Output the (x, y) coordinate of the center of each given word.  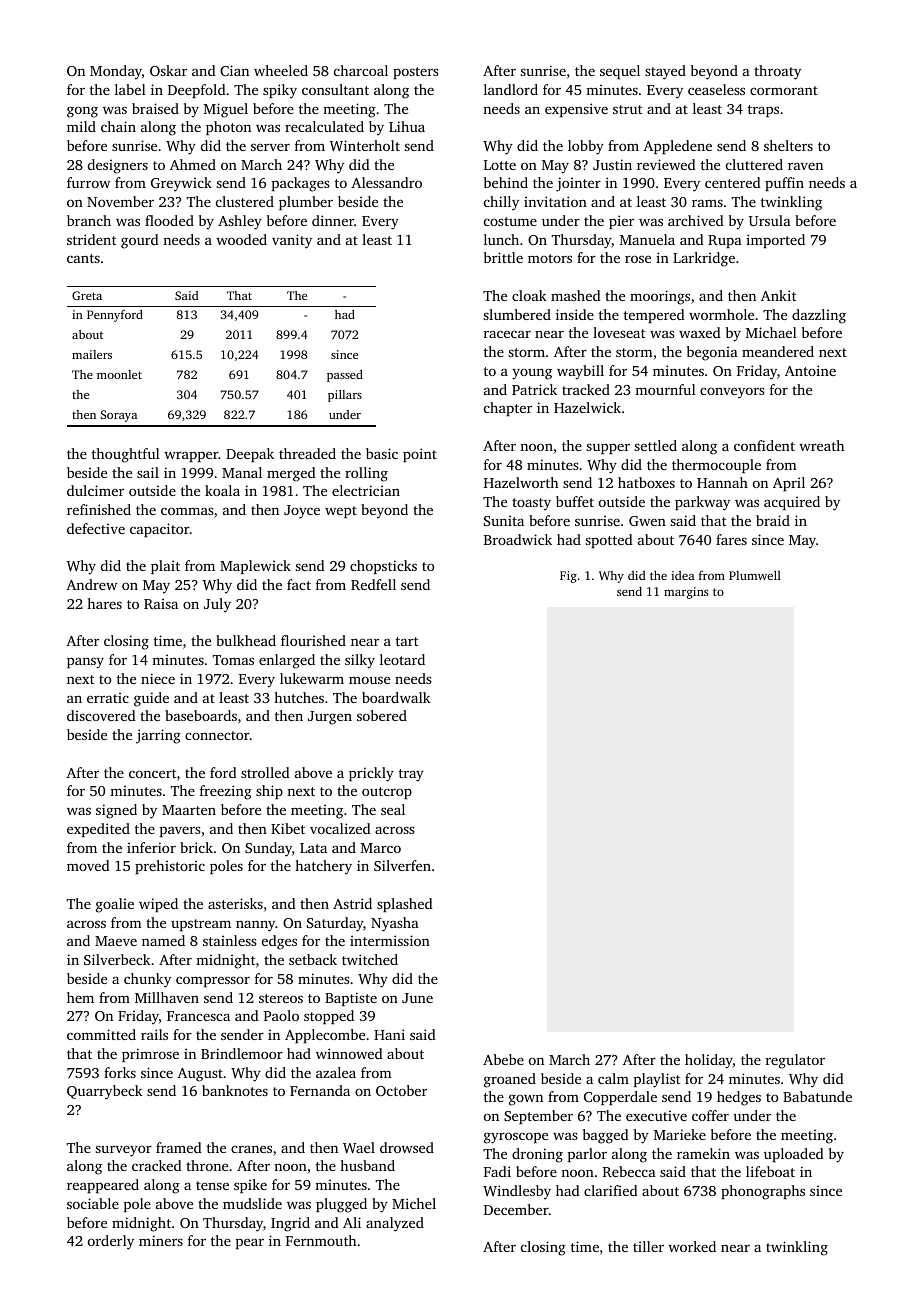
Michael (771, 332)
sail (148, 472)
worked (692, 1246)
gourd (140, 241)
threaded (307, 453)
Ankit (778, 295)
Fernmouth (321, 1240)
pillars (345, 396)
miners (161, 1240)
